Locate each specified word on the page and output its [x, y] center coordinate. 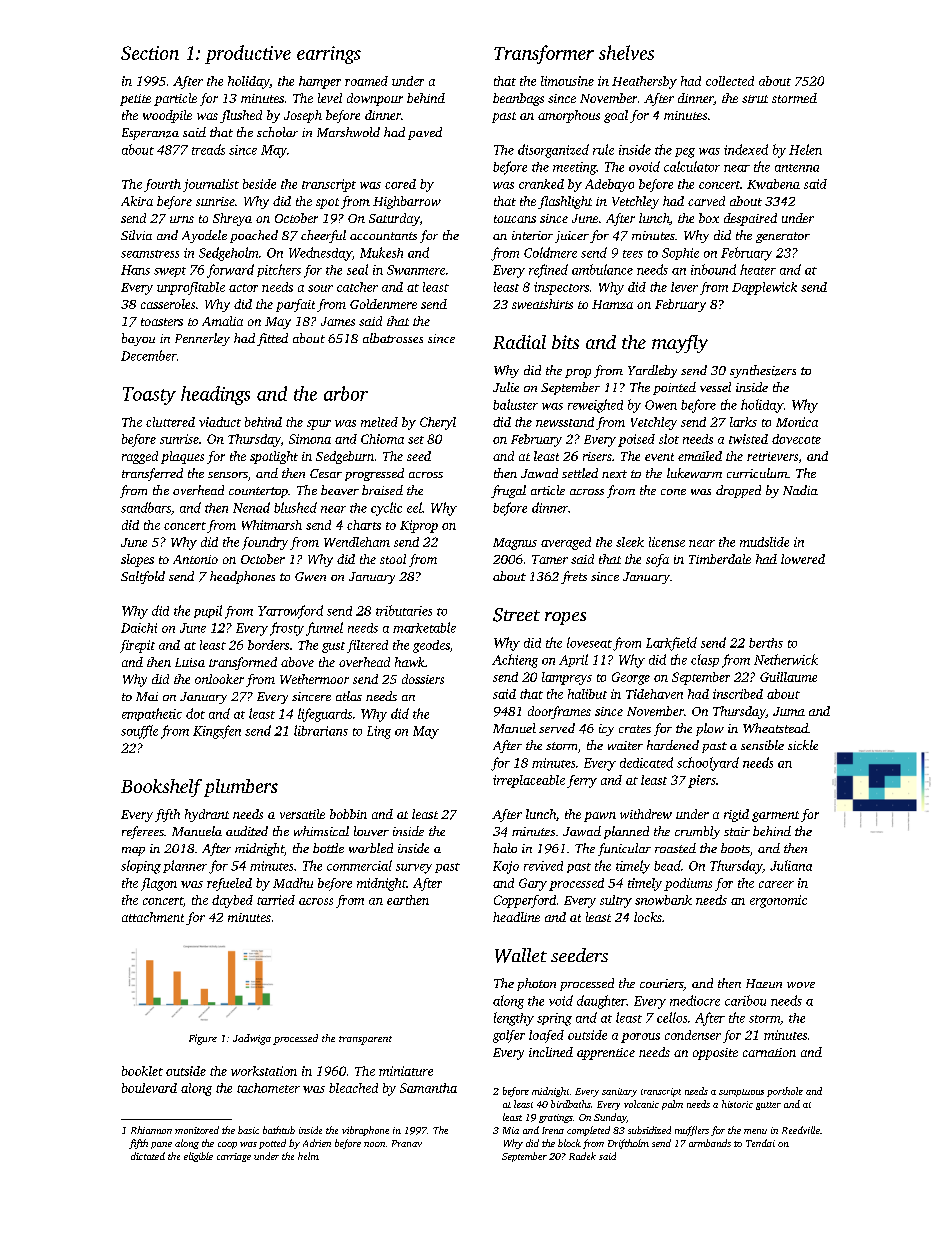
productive [248, 54]
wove [801, 985]
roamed [366, 81]
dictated [148, 1156]
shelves [626, 52]
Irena [553, 1130]
